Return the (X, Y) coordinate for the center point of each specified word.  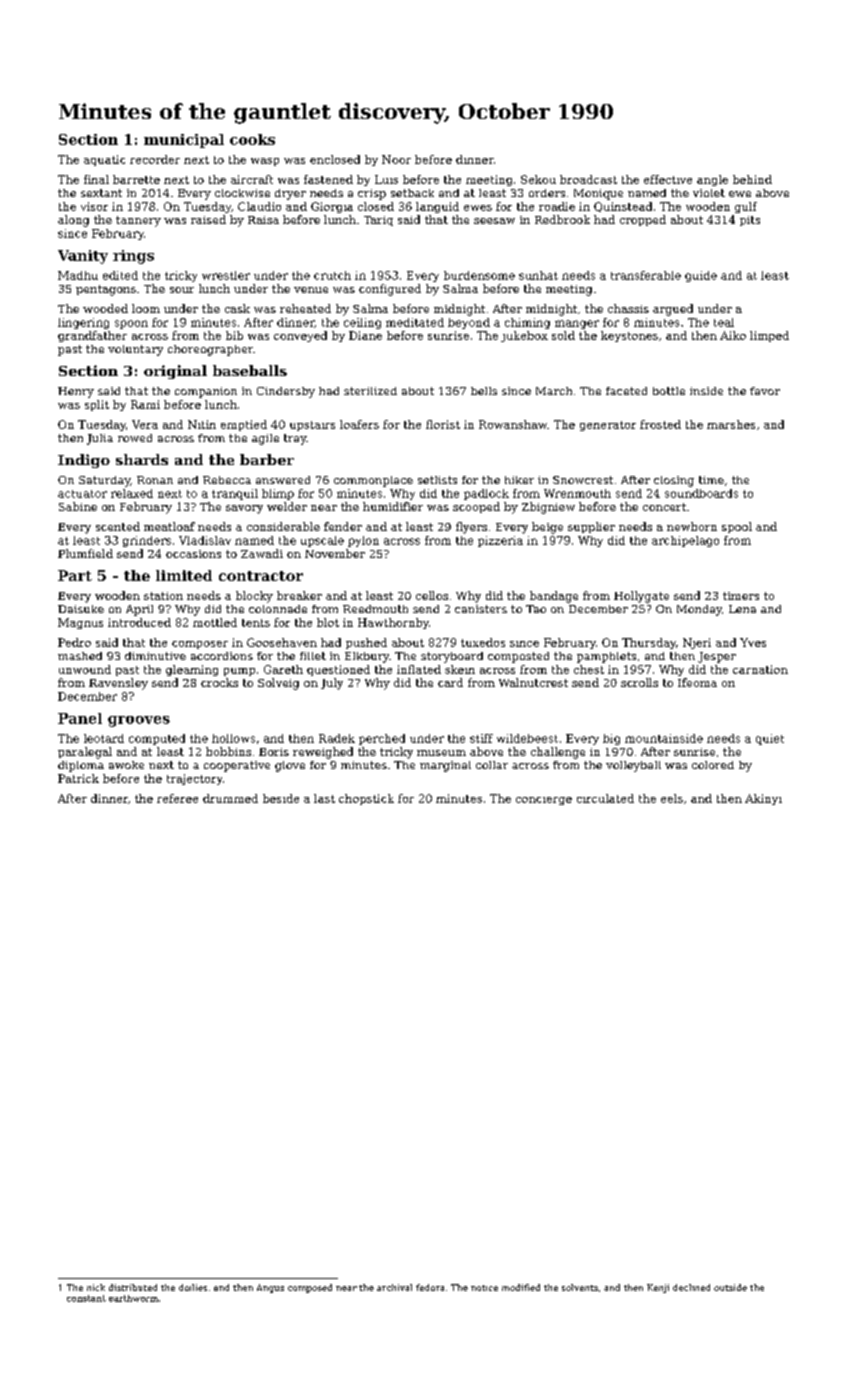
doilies (193, 1287)
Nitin (202, 424)
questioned (338, 670)
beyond (469, 323)
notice (484, 1288)
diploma (81, 766)
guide (701, 276)
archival (394, 1287)
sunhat (538, 275)
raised (208, 219)
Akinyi (763, 799)
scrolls (639, 682)
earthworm (133, 1298)
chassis (628, 308)
